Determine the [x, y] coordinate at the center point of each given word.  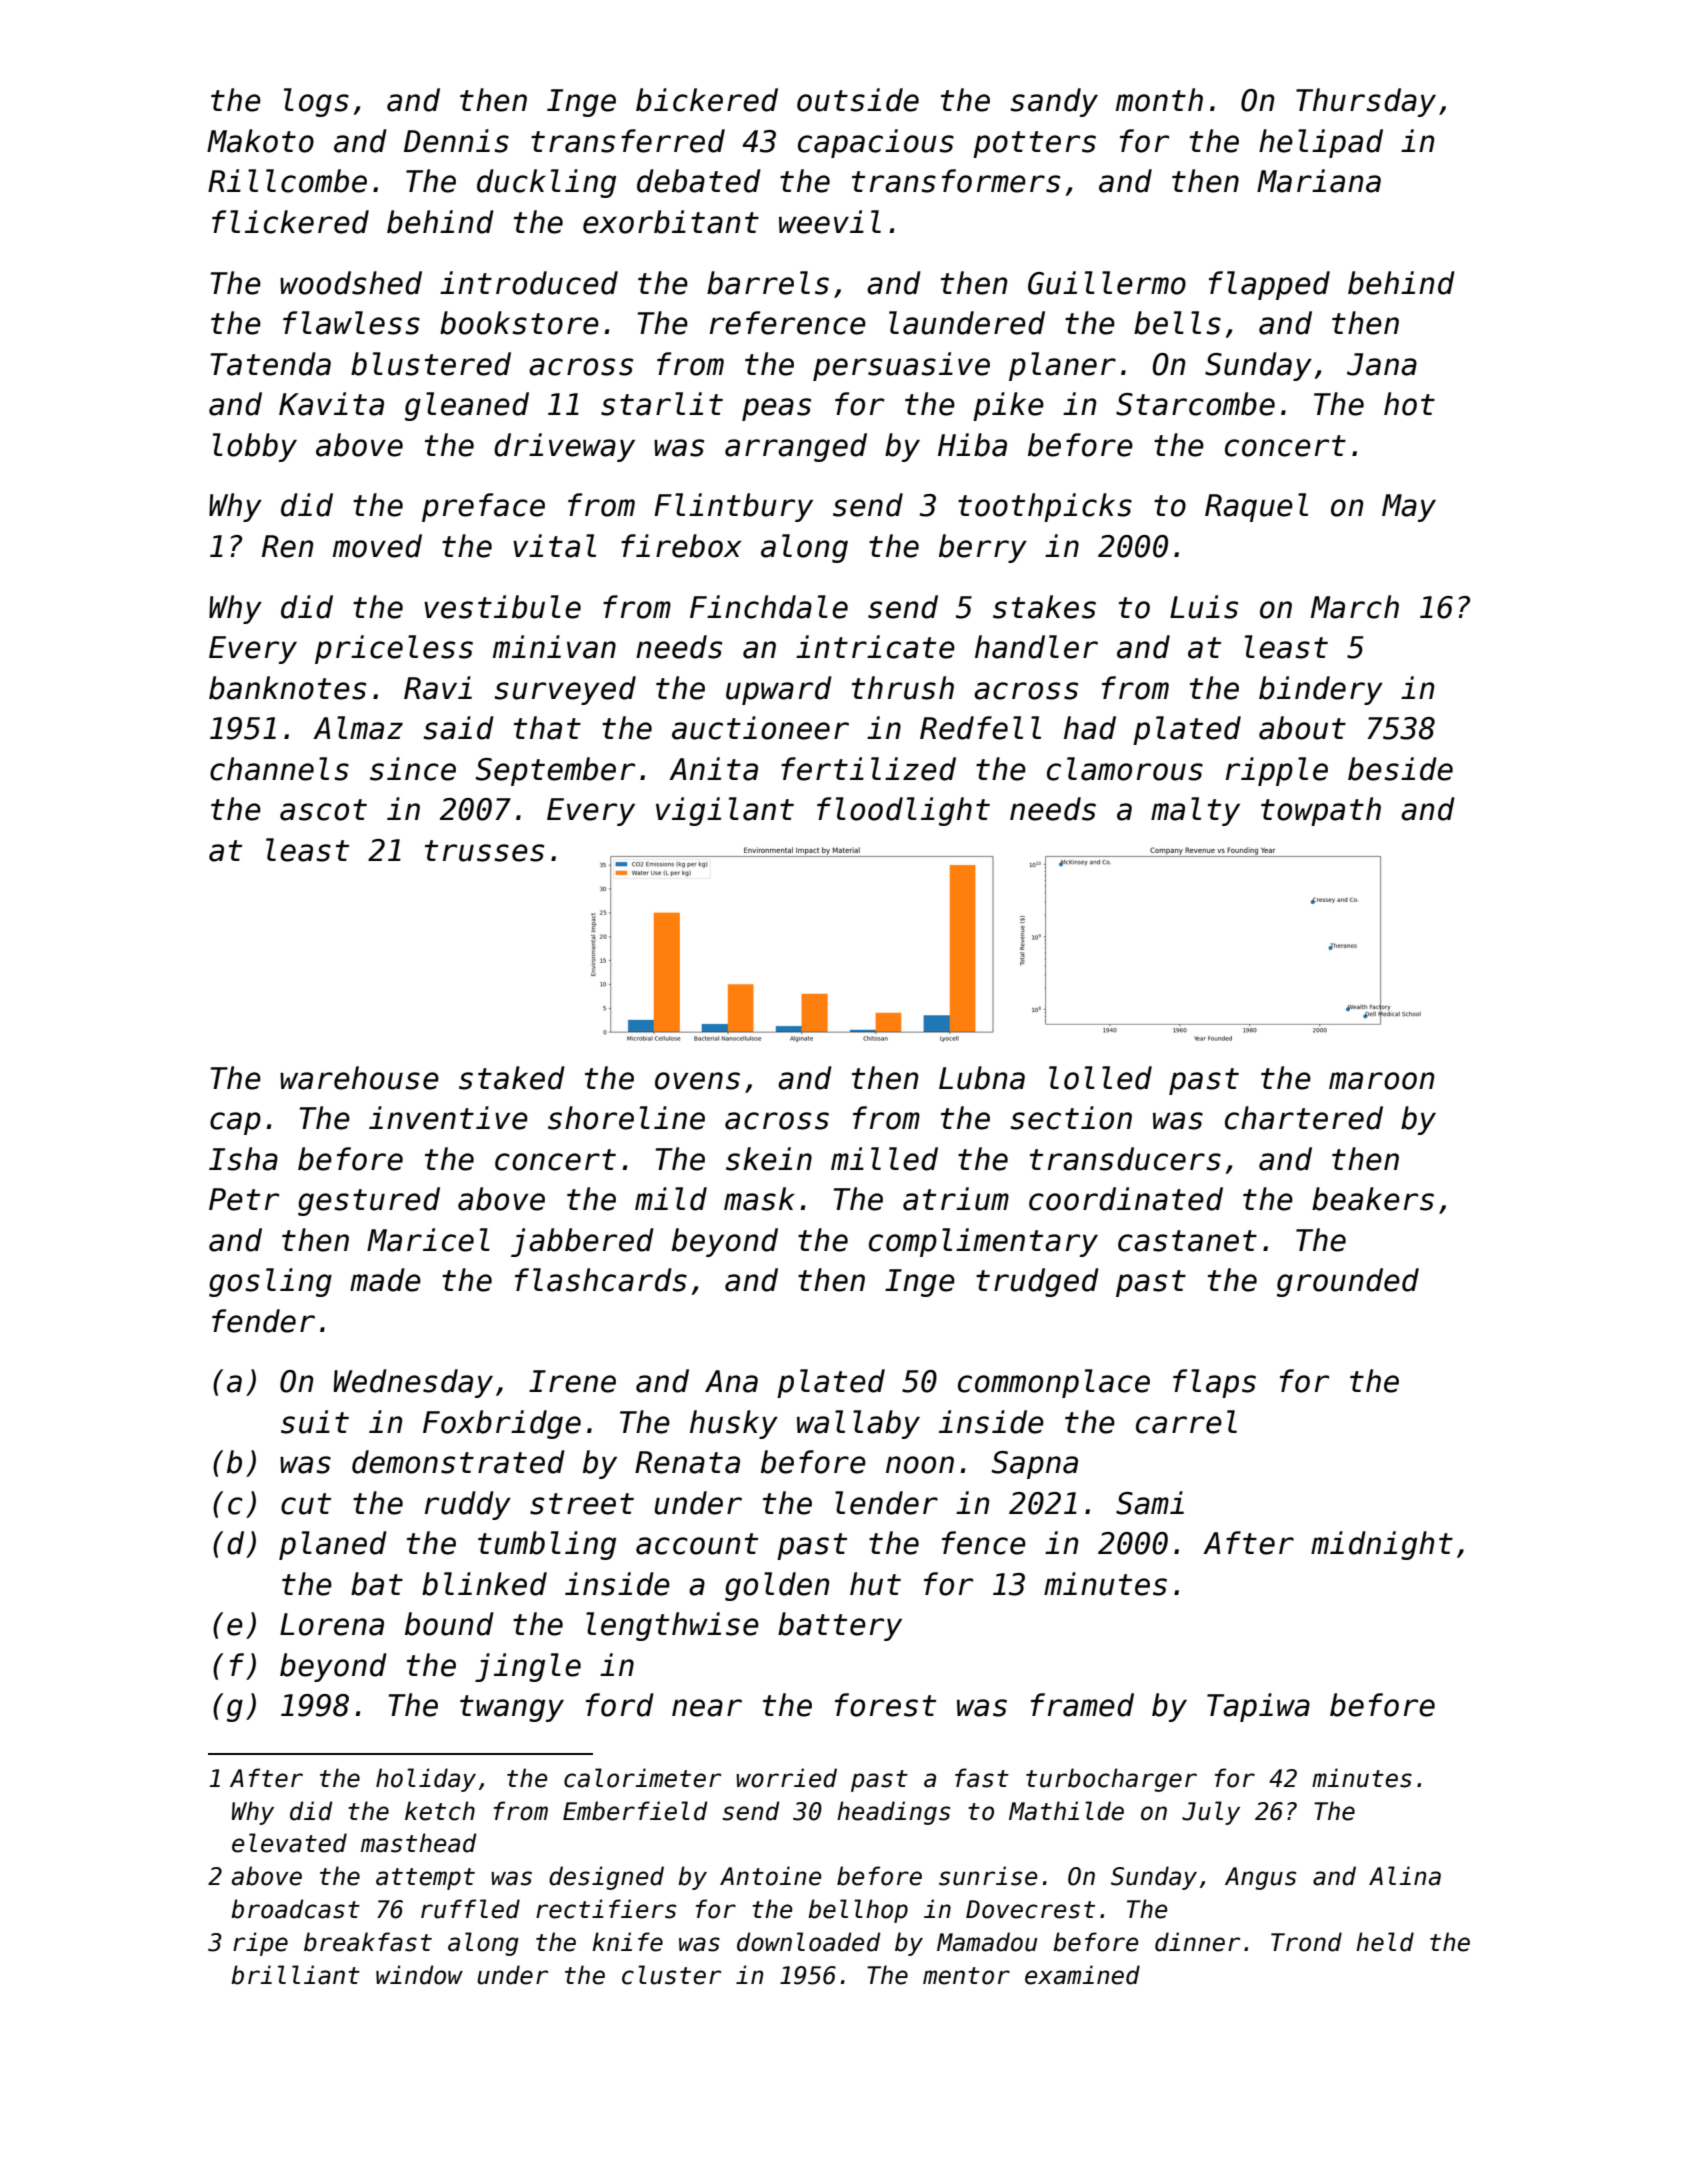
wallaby [858, 1424]
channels [279, 769]
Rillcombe [287, 181]
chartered [1304, 1118]
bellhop [858, 1911]
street [582, 1504]
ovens [697, 1081]
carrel [1186, 1422]
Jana [1382, 364]
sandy [1054, 102]
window [419, 1975]
